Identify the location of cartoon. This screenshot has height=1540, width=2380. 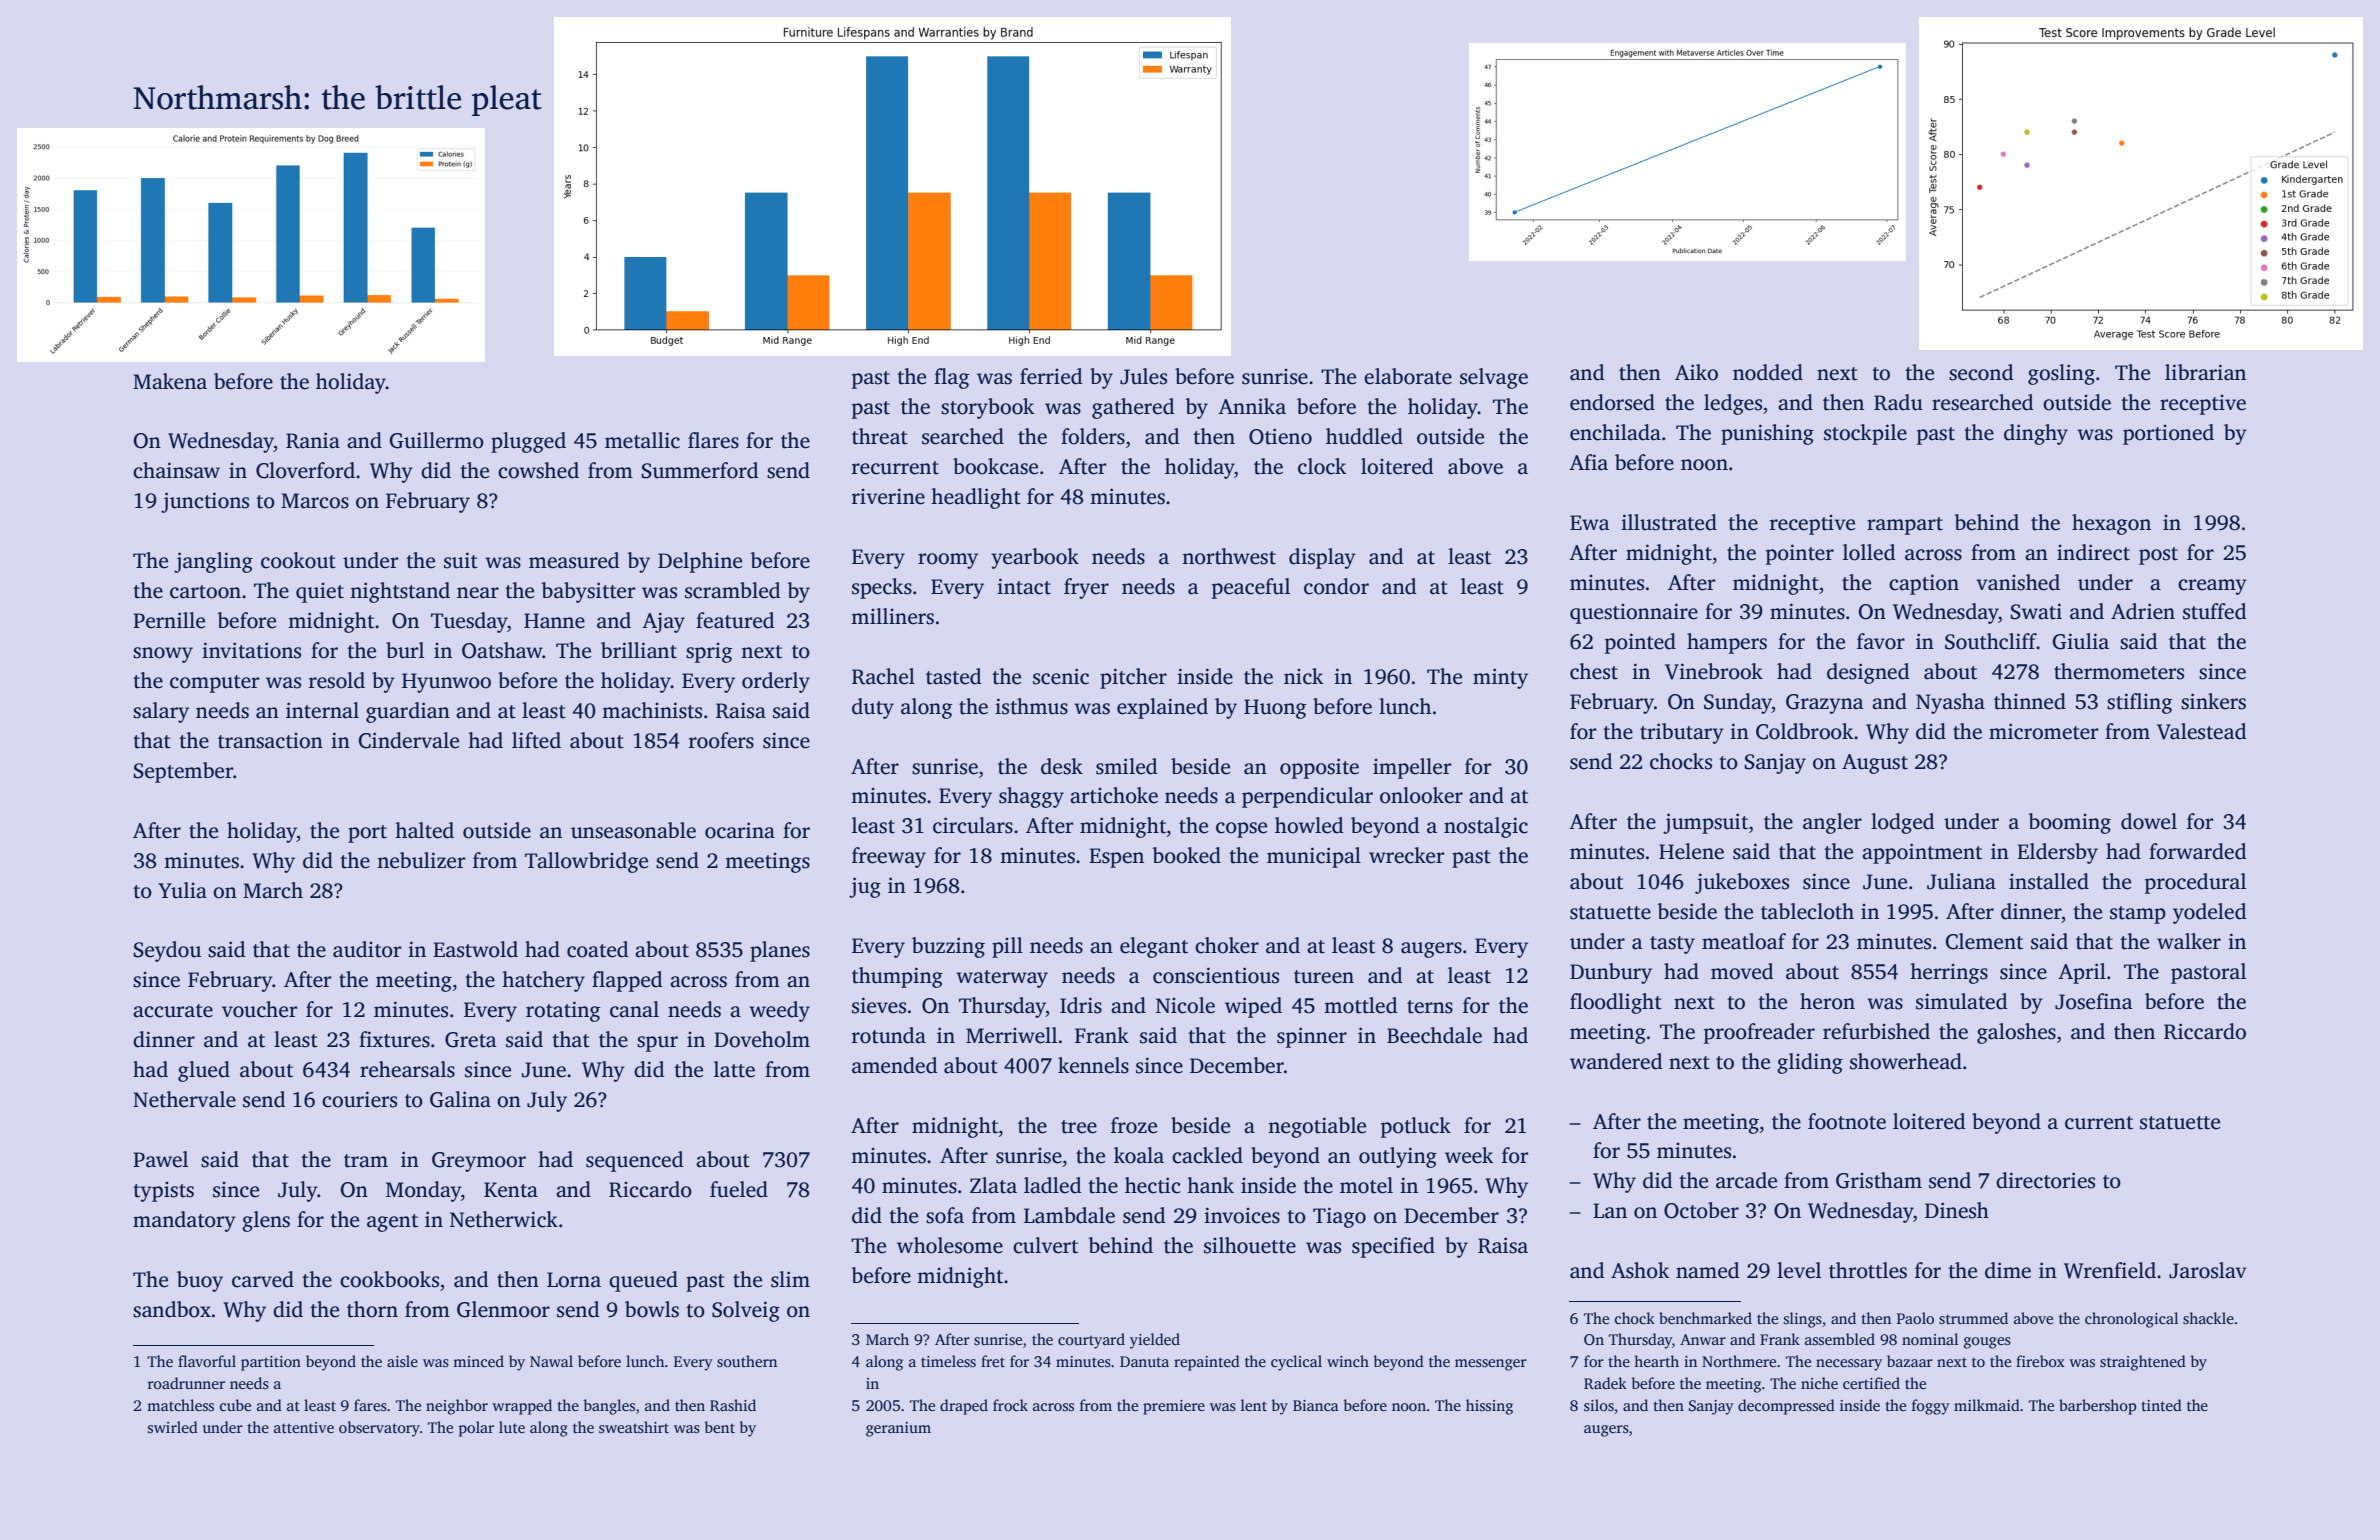
(205, 592).
